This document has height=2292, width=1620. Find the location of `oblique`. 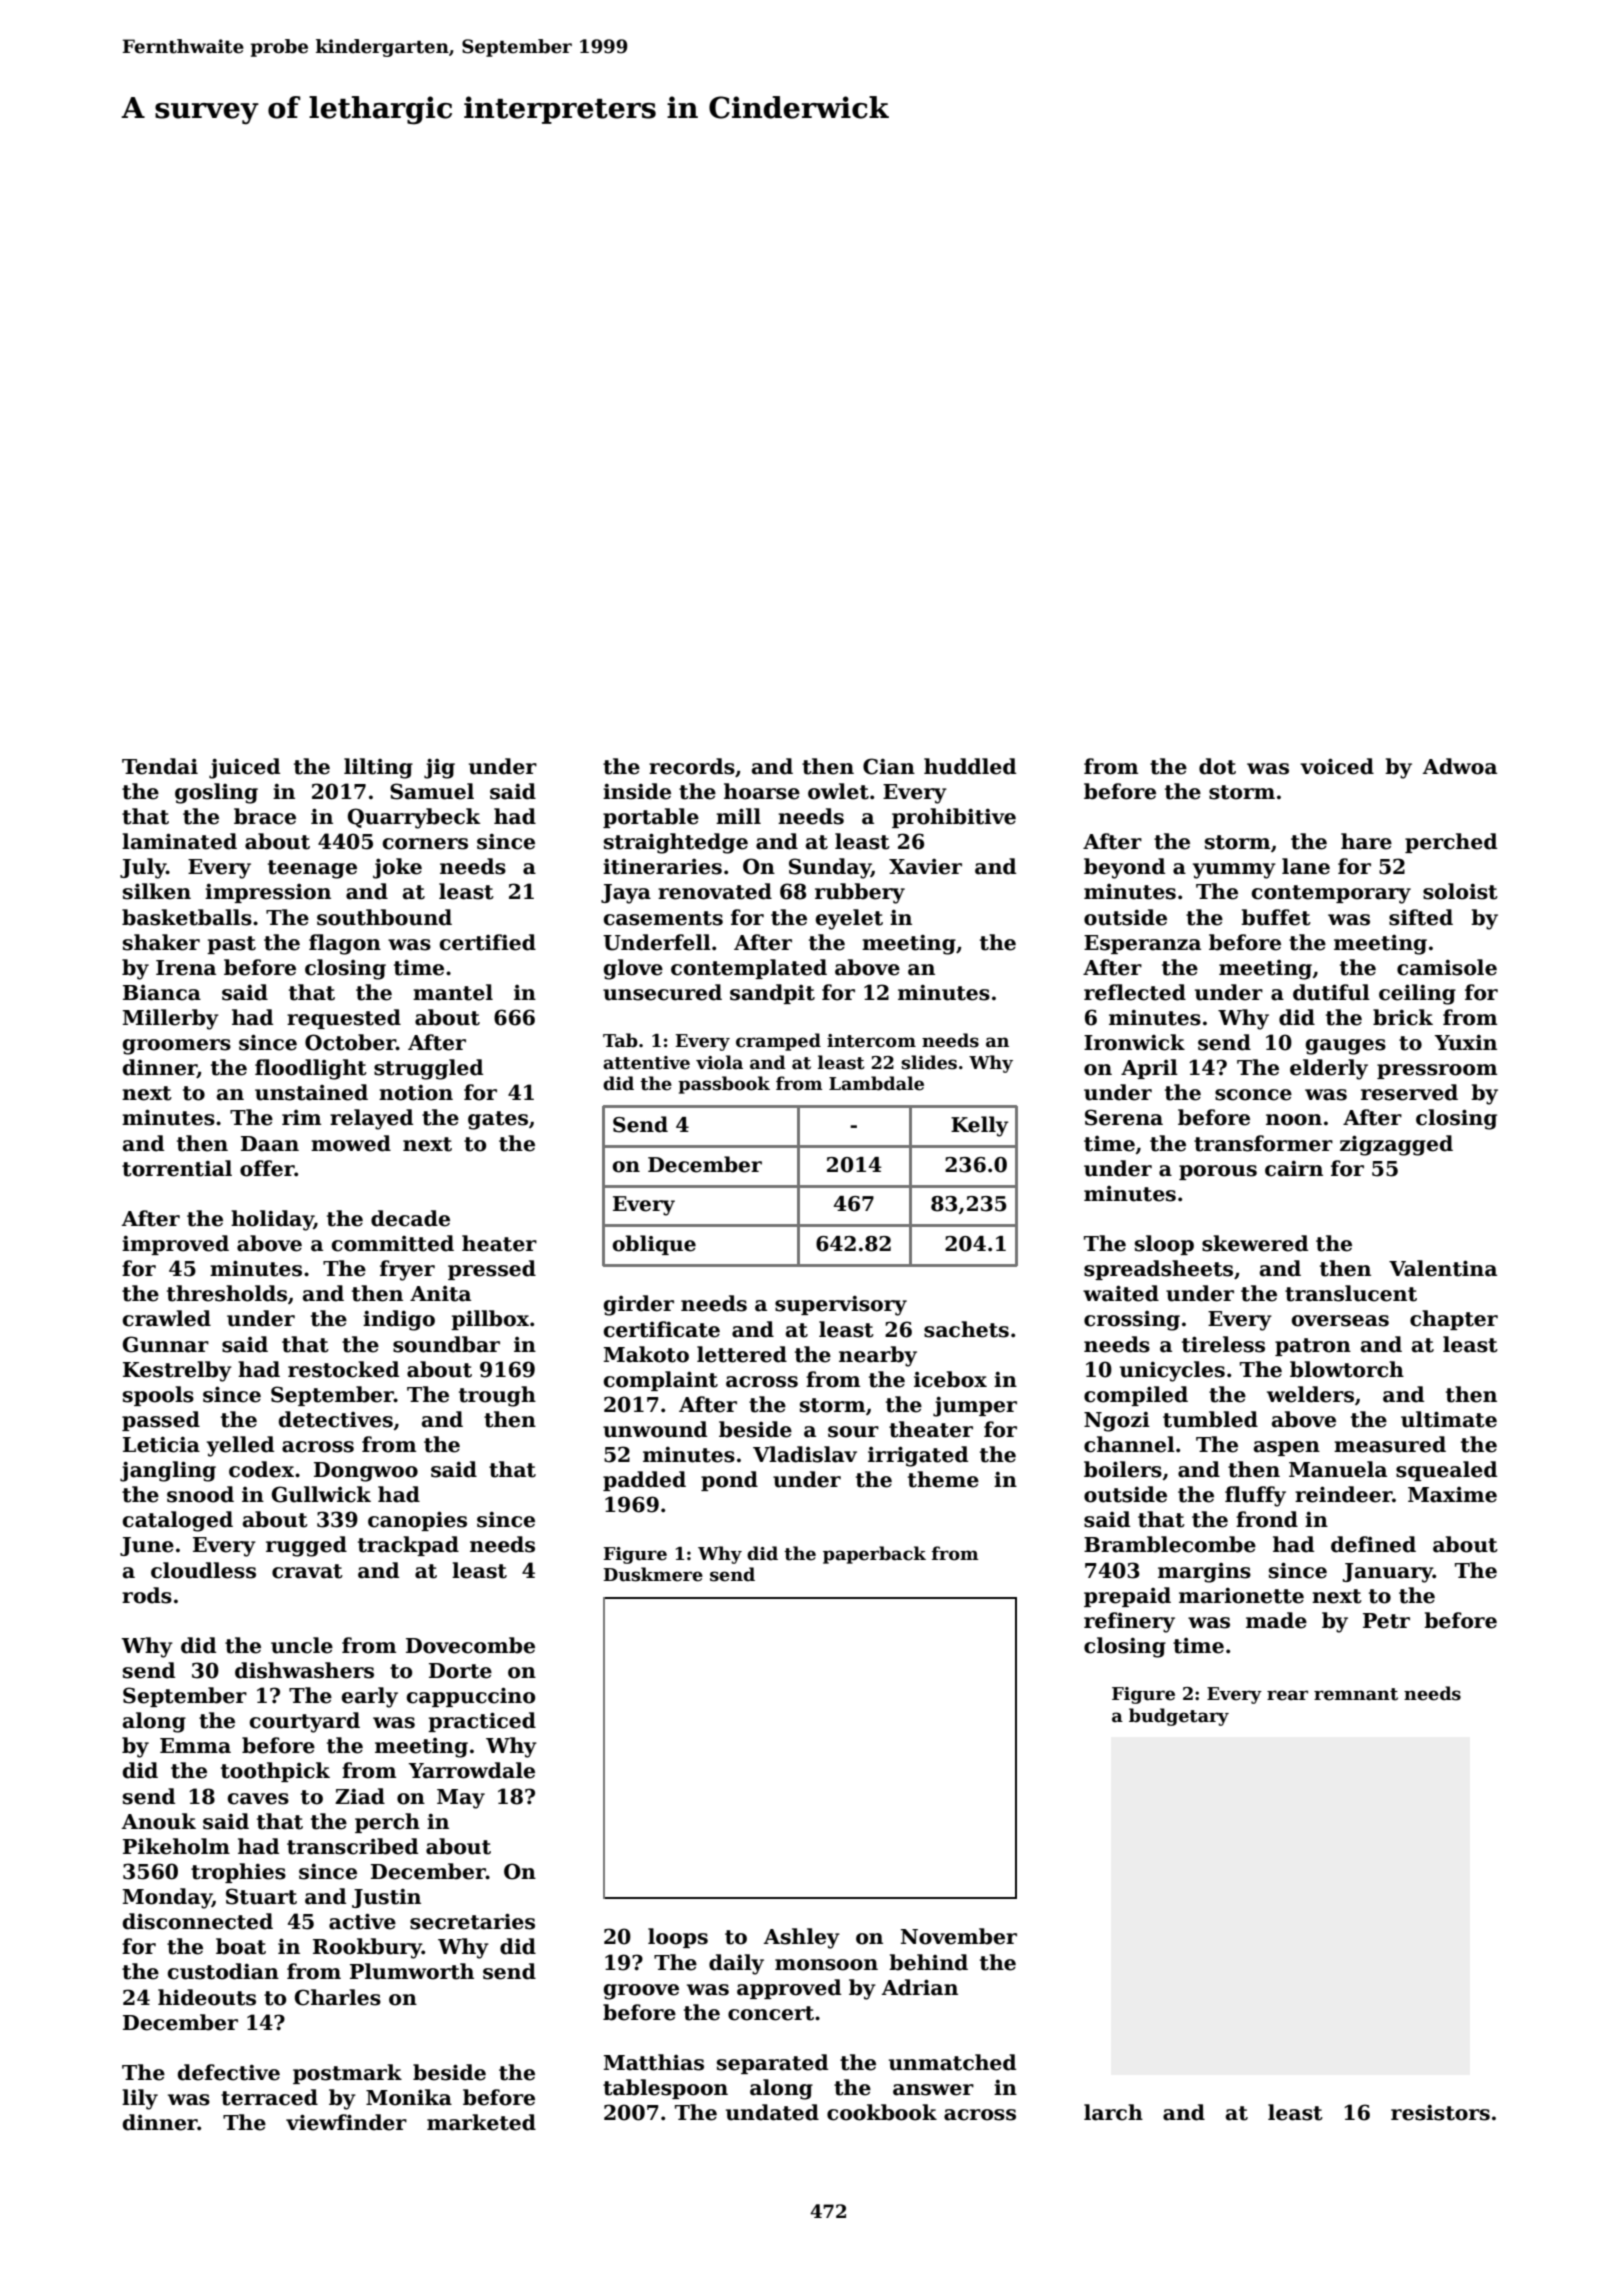

oblique is located at coordinates (654, 1245).
